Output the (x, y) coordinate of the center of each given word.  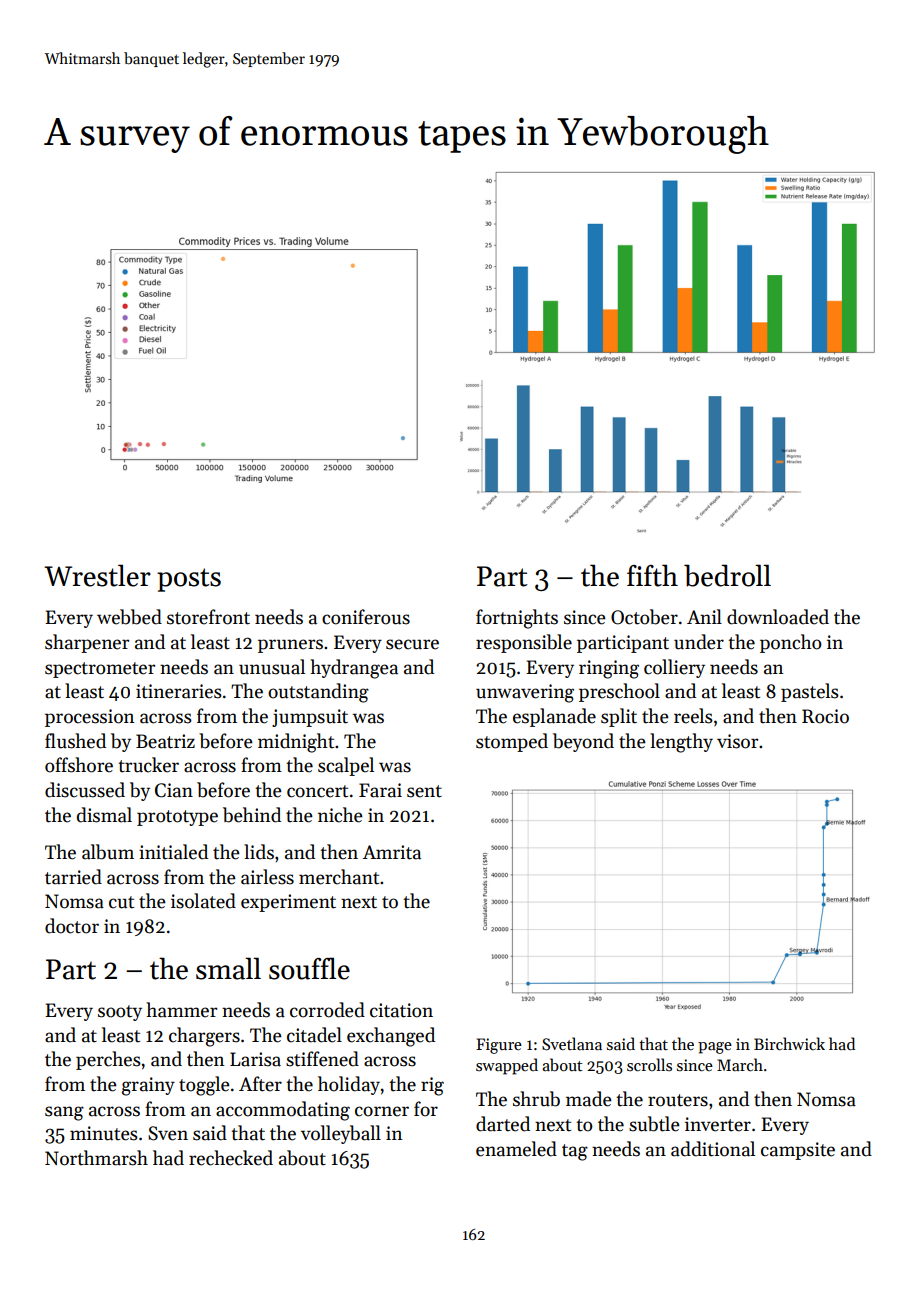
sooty (120, 1013)
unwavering (525, 693)
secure (412, 644)
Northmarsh (96, 1158)
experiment (288, 903)
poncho (791, 643)
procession (89, 718)
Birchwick (789, 1043)
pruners (290, 646)
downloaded (778, 617)
